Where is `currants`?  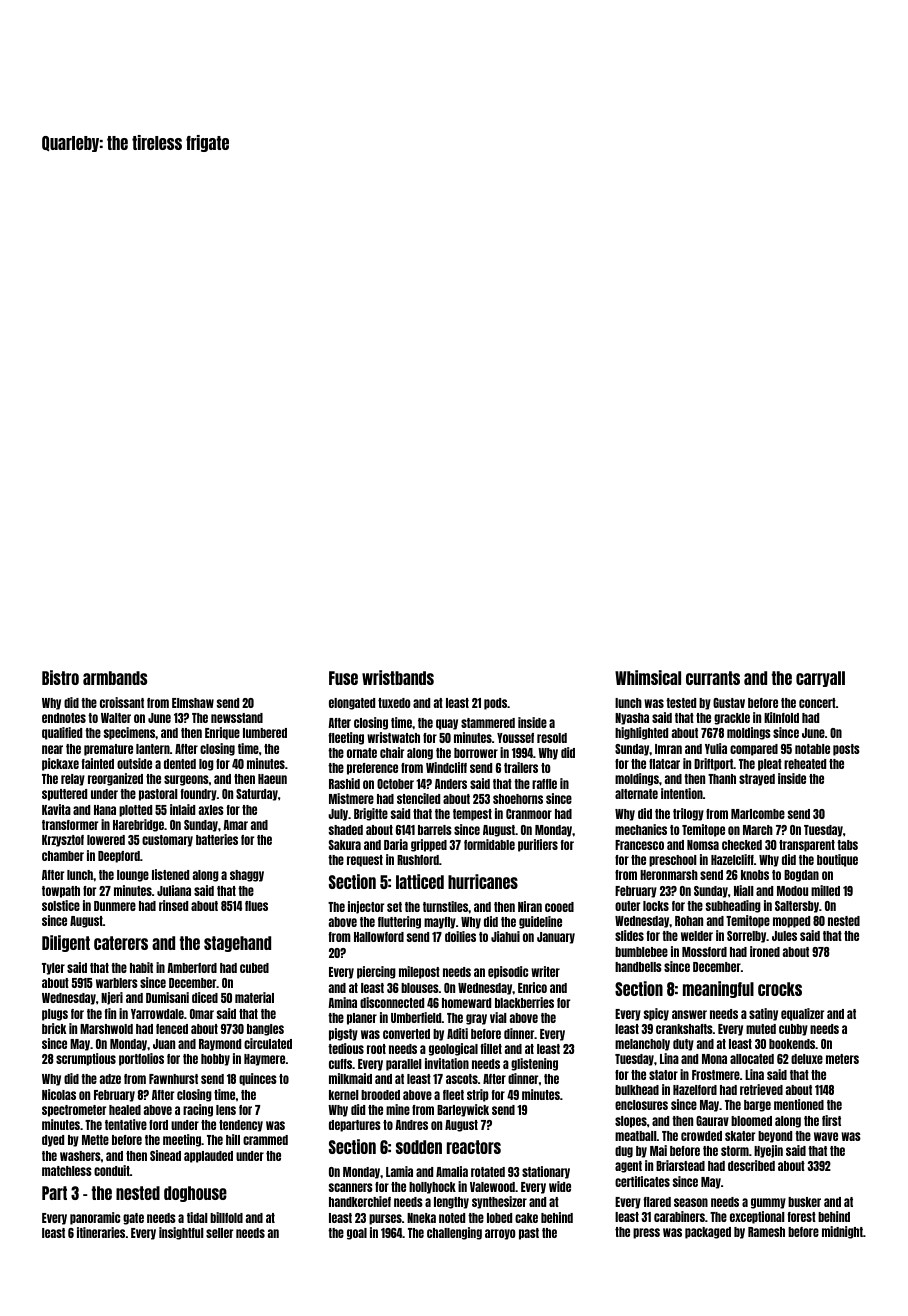 currants is located at coordinates (713, 678).
